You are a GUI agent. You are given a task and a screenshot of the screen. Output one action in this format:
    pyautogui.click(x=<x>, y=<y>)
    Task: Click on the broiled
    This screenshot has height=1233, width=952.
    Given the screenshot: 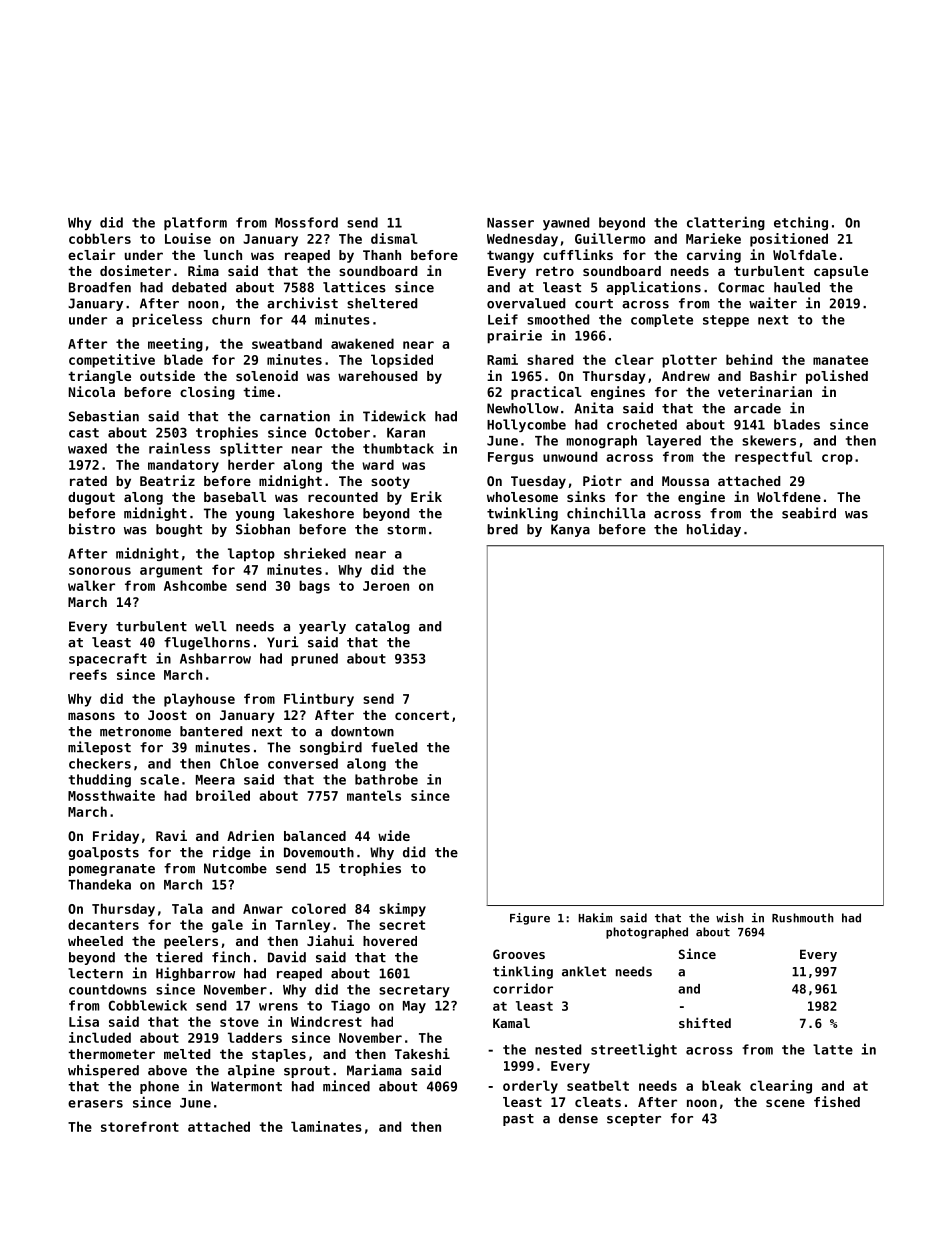 What is the action you would take?
    pyautogui.click(x=223, y=795)
